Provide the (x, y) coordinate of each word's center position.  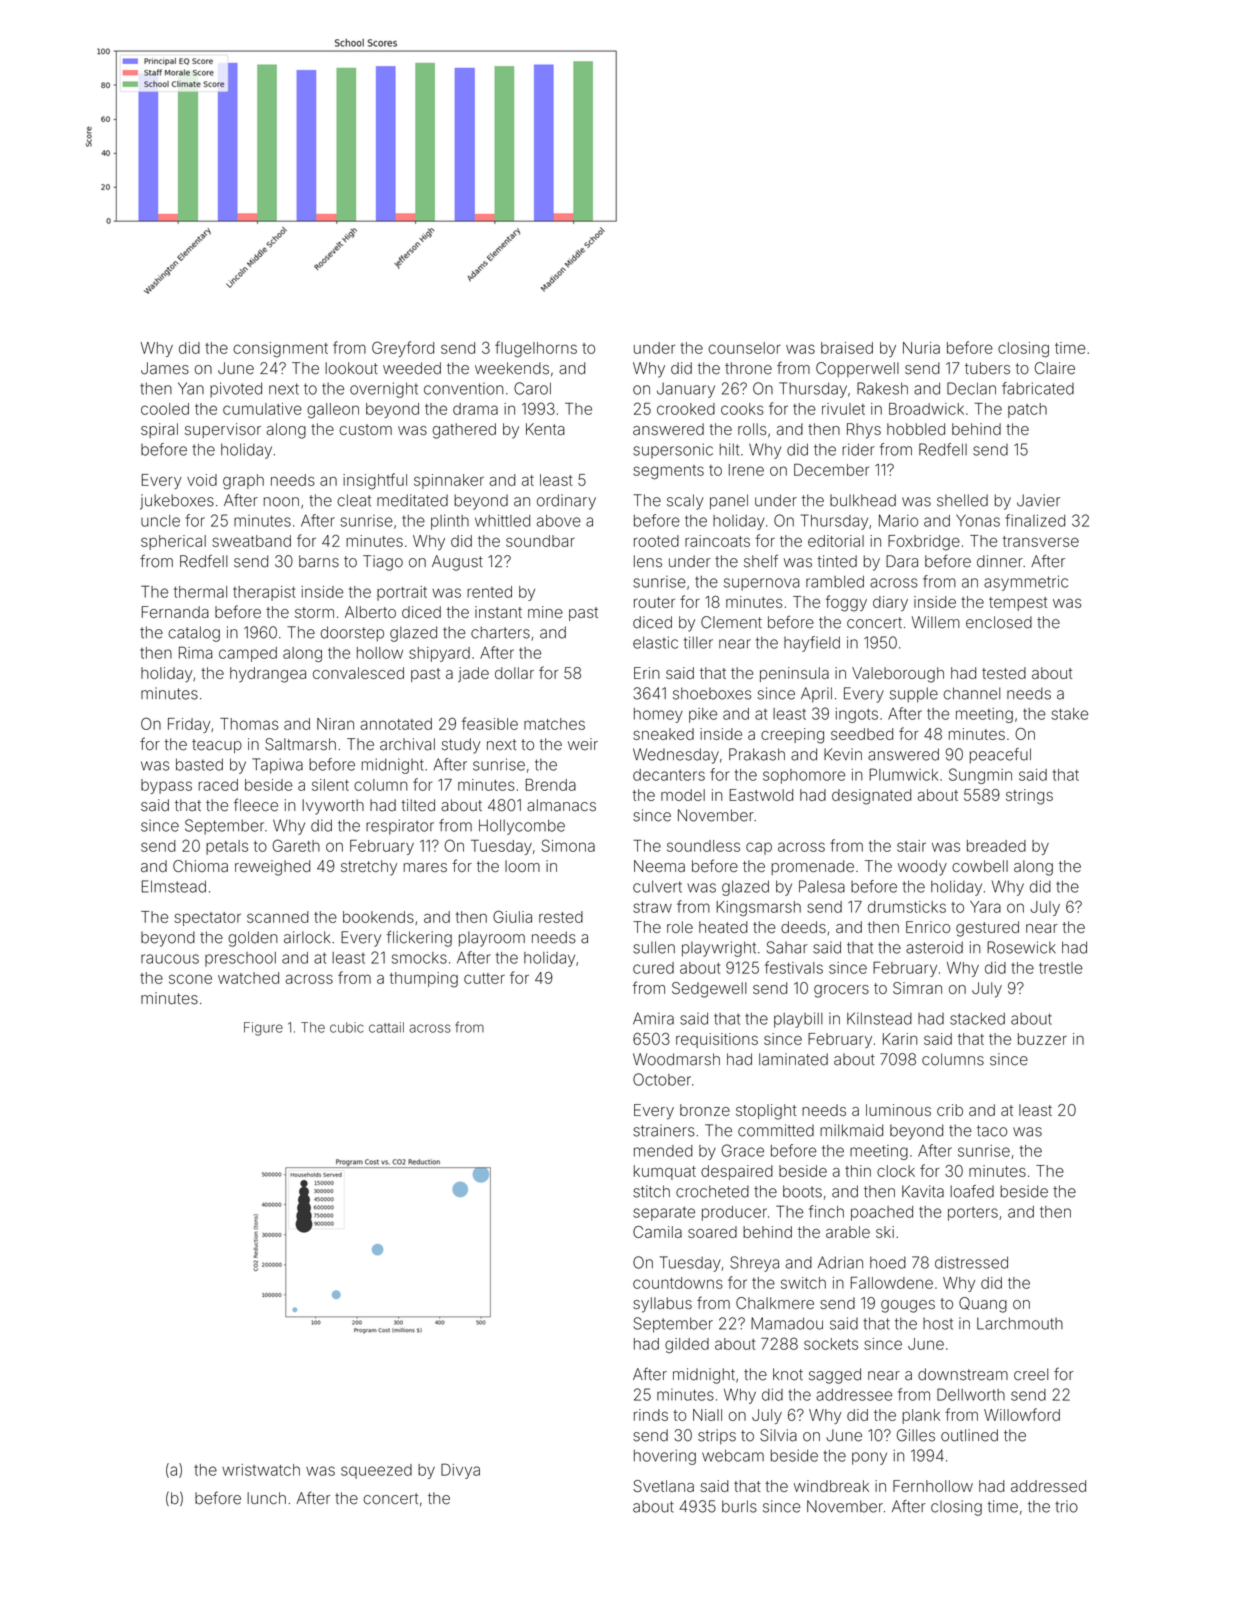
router (654, 602)
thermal (200, 592)
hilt (729, 449)
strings (1029, 797)
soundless (703, 846)
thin (858, 1171)
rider (858, 449)
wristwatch (261, 1470)
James (165, 368)
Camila (657, 1232)
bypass (166, 786)
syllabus (662, 1305)
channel (971, 693)
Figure (263, 1029)
